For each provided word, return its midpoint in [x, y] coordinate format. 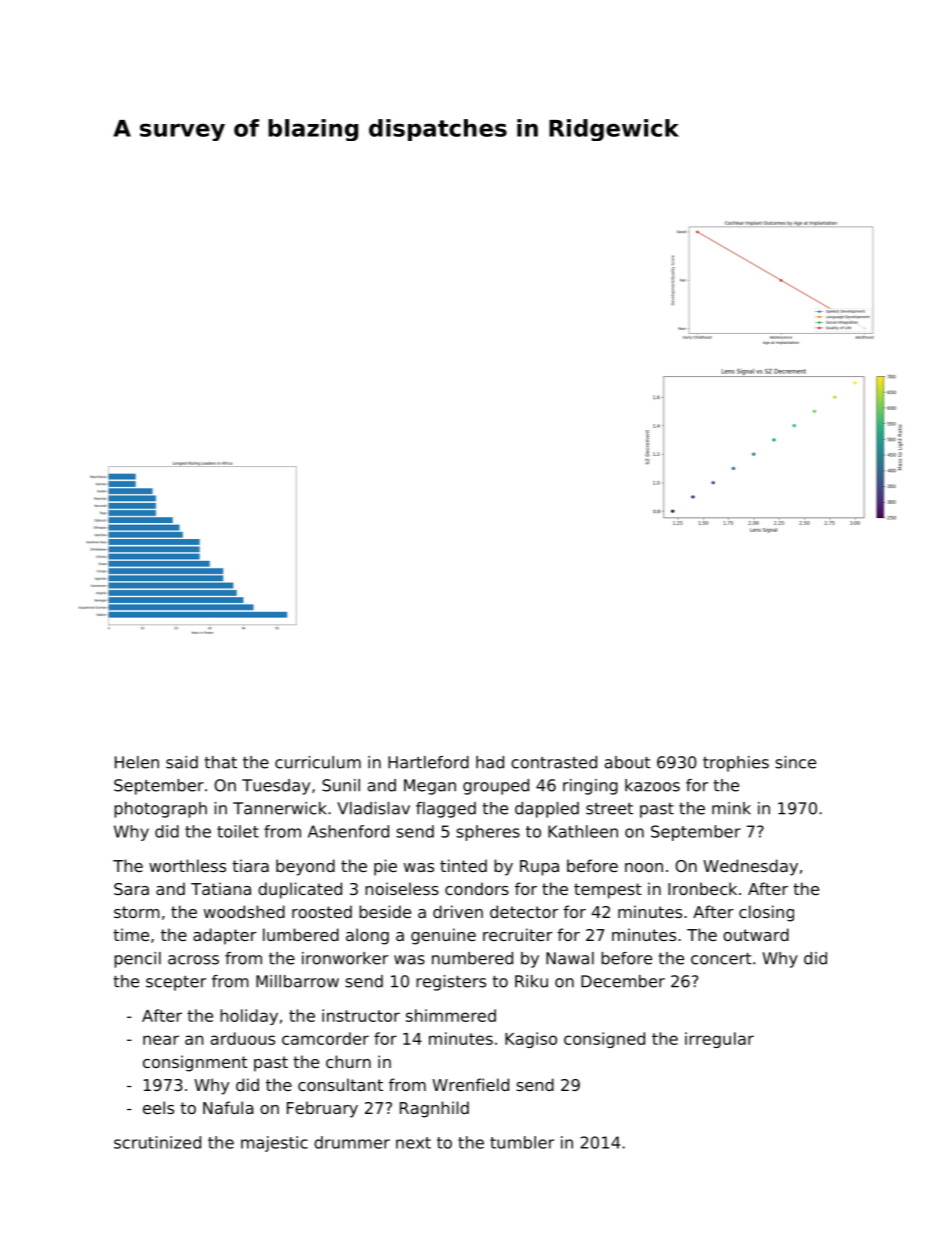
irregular [719, 1040]
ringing [590, 787]
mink [731, 808]
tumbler [522, 1142]
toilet [238, 831]
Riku [531, 981]
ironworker [345, 958]
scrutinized [157, 1142]
